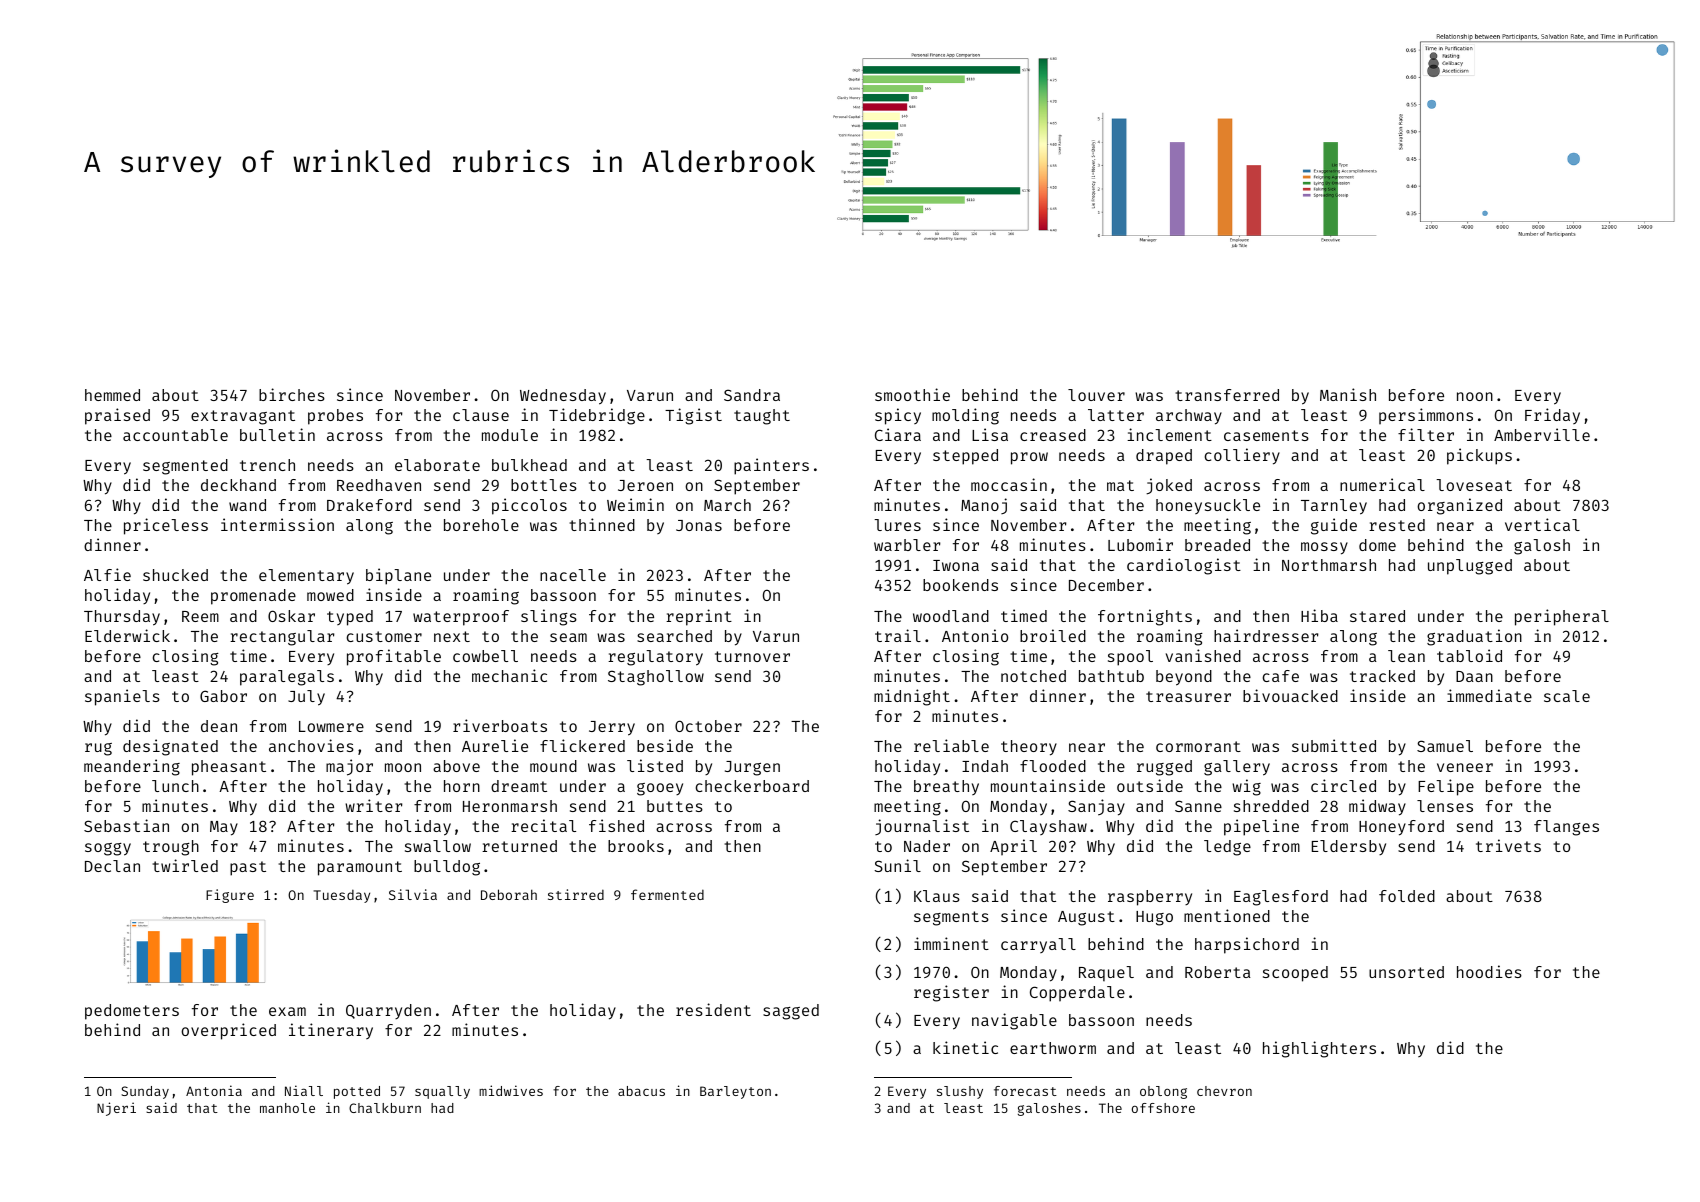 Image resolution: width=1700 pixels, height=1202 pixels. I want to click on Eldersby, so click(1349, 847).
